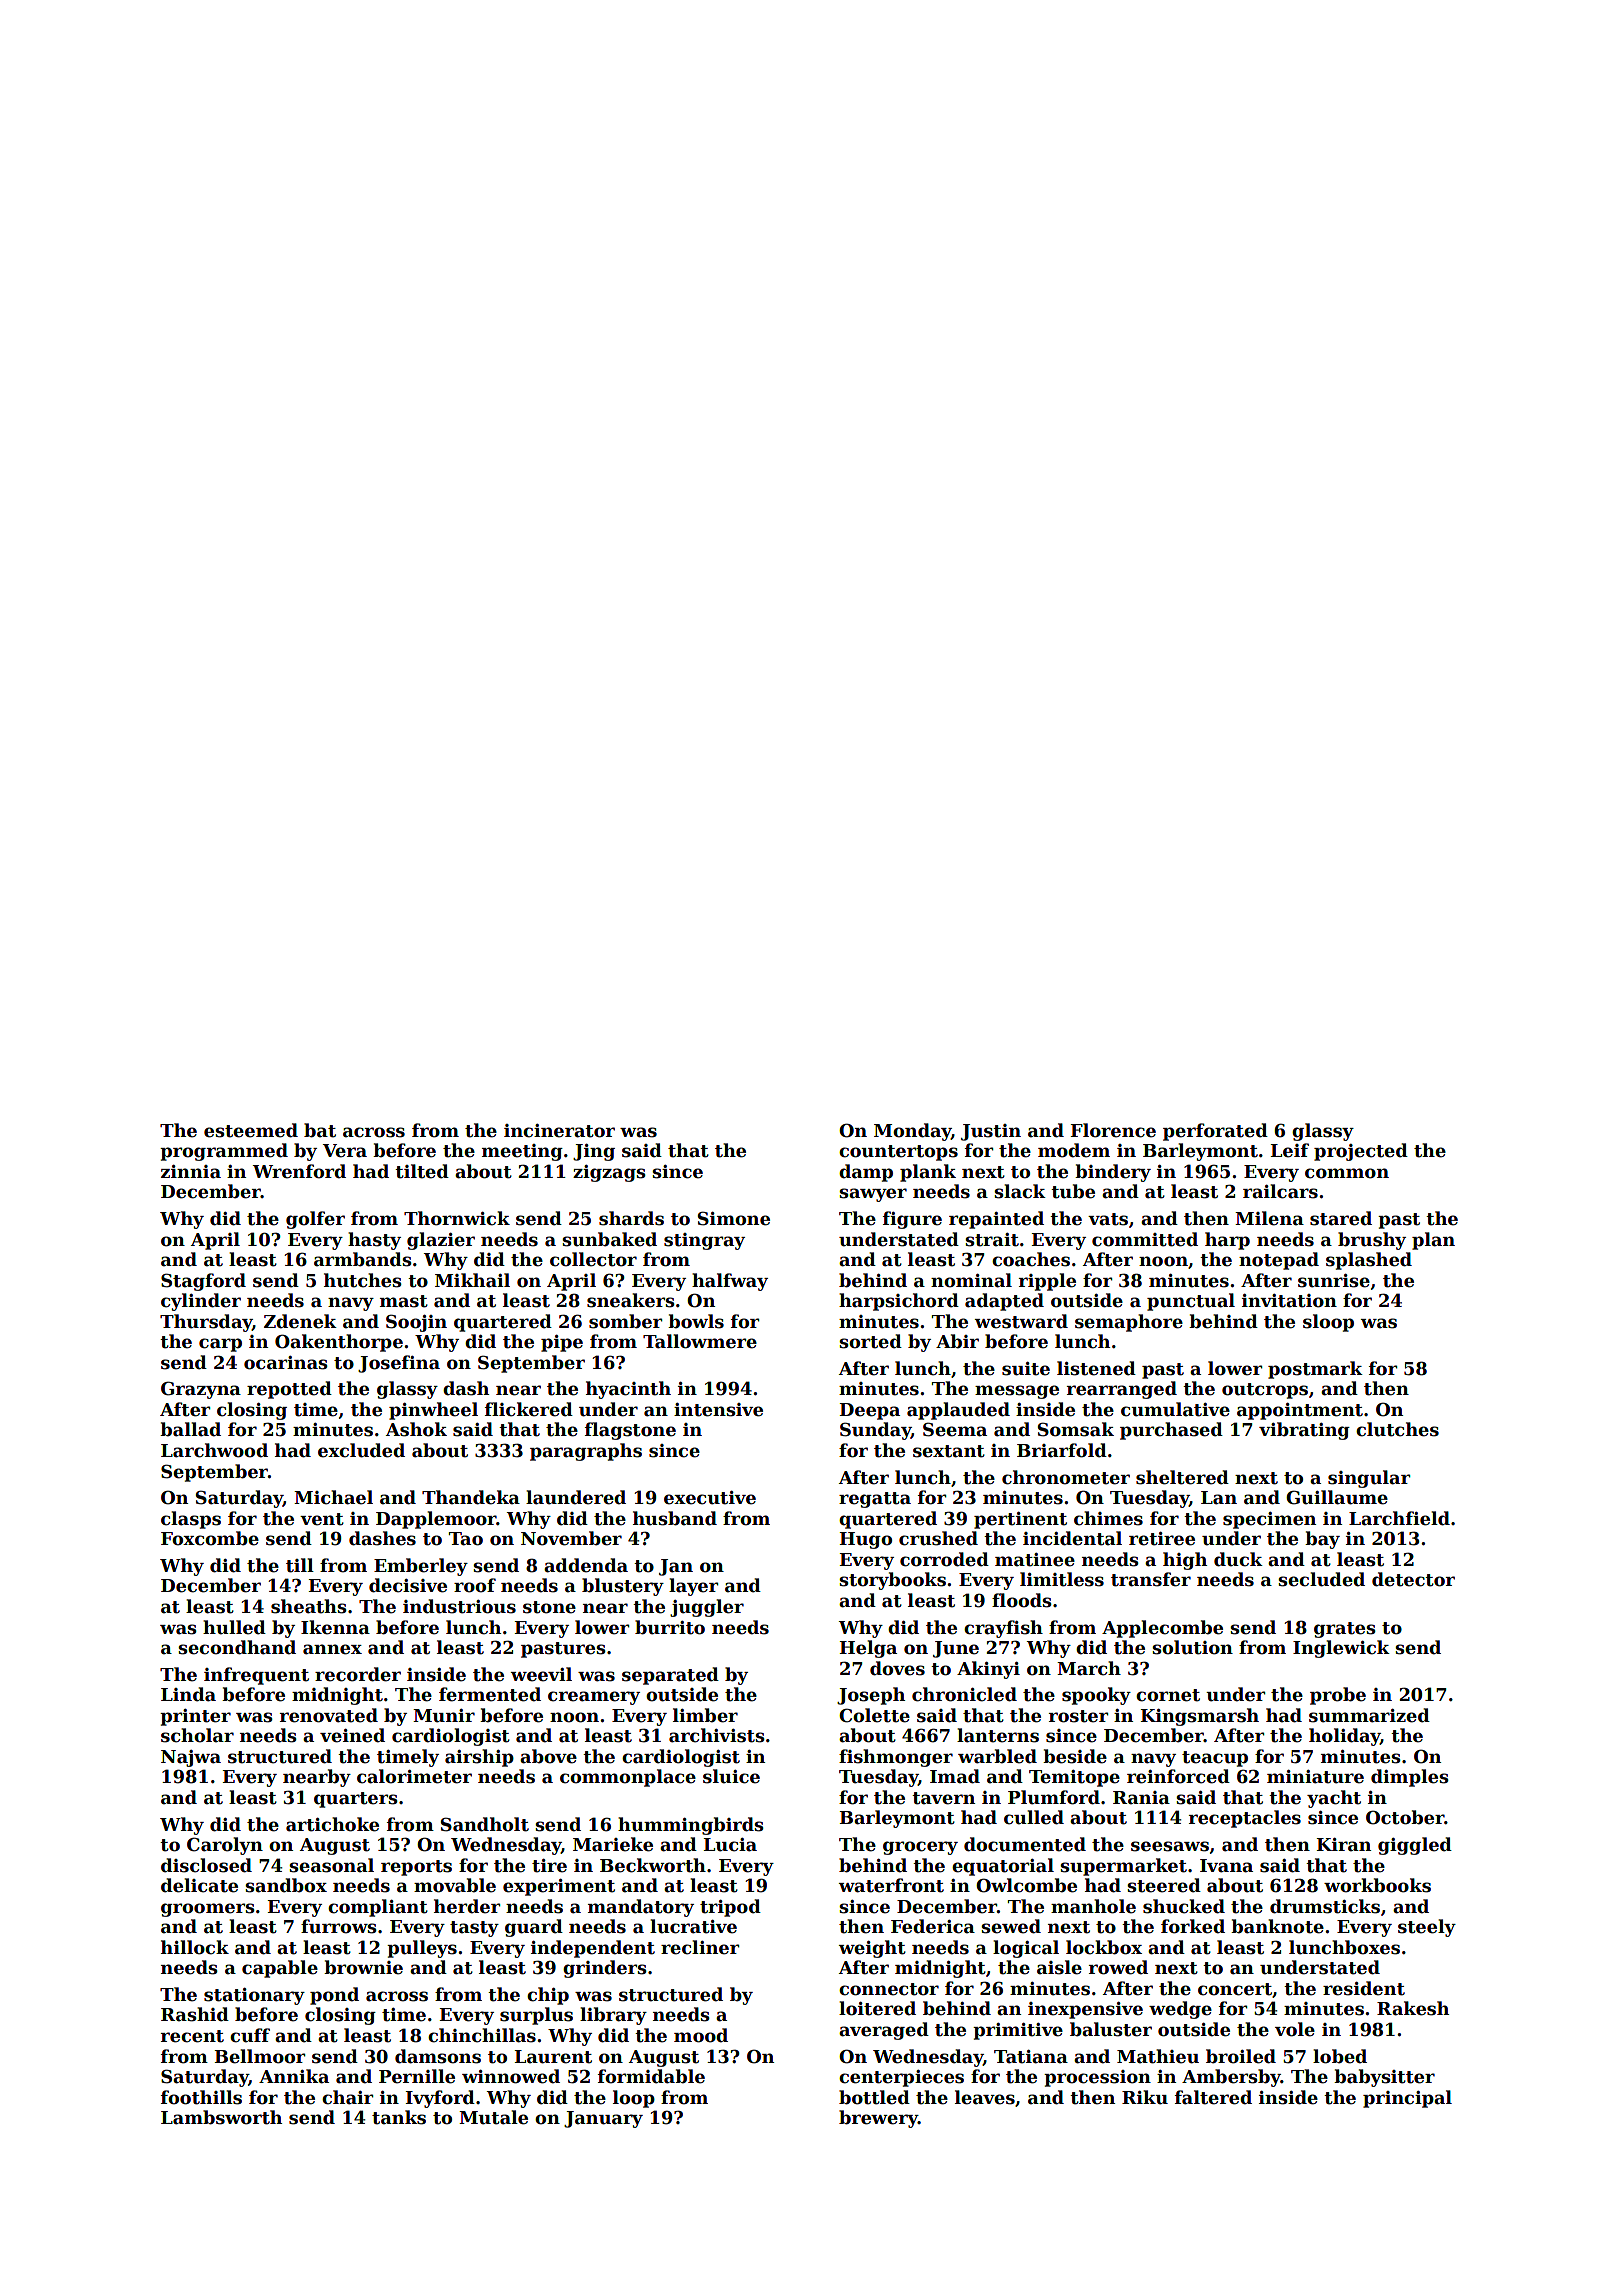 The image size is (1620, 2292). What do you see at coordinates (718, 1410) in the page?
I see `intensive` at bounding box center [718, 1410].
